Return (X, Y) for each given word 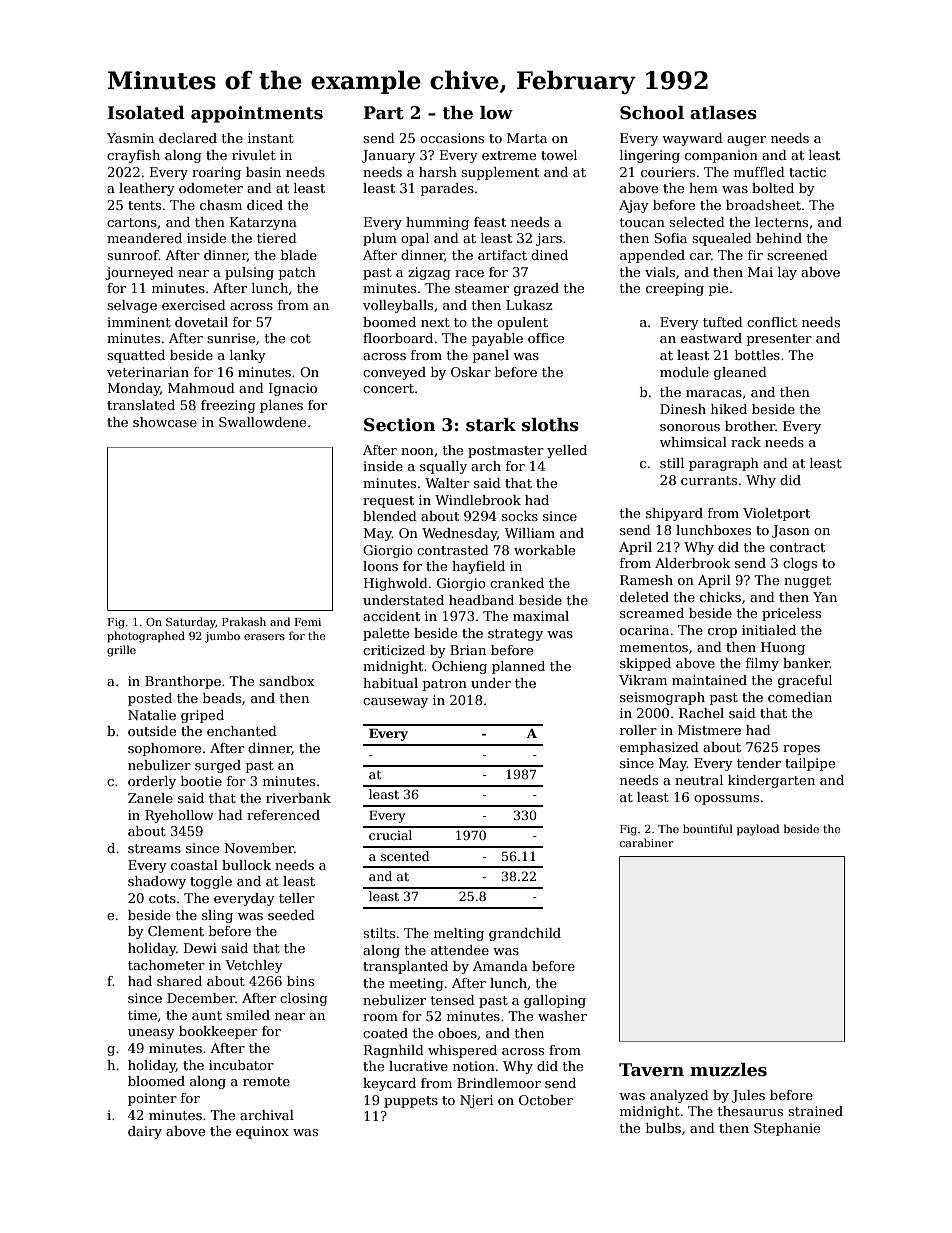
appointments (257, 114)
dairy (145, 1132)
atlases (723, 113)
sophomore (164, 749)
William (530, 533)
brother (750, 426)
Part (383, 113)
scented (405, 856)
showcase (165, 422)
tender (759, 763)
